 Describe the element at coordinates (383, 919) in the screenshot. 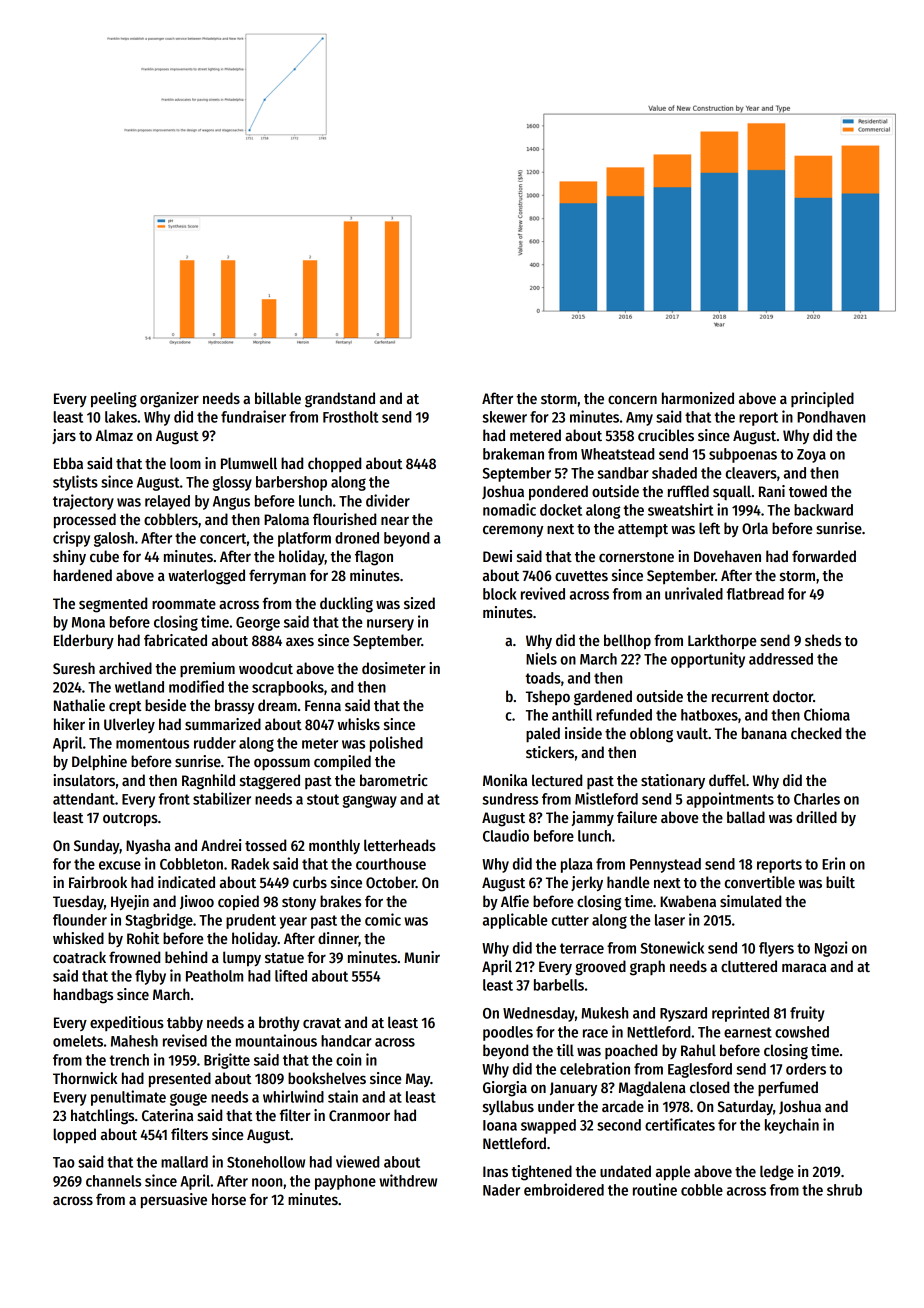

I see `comic` at that location.
